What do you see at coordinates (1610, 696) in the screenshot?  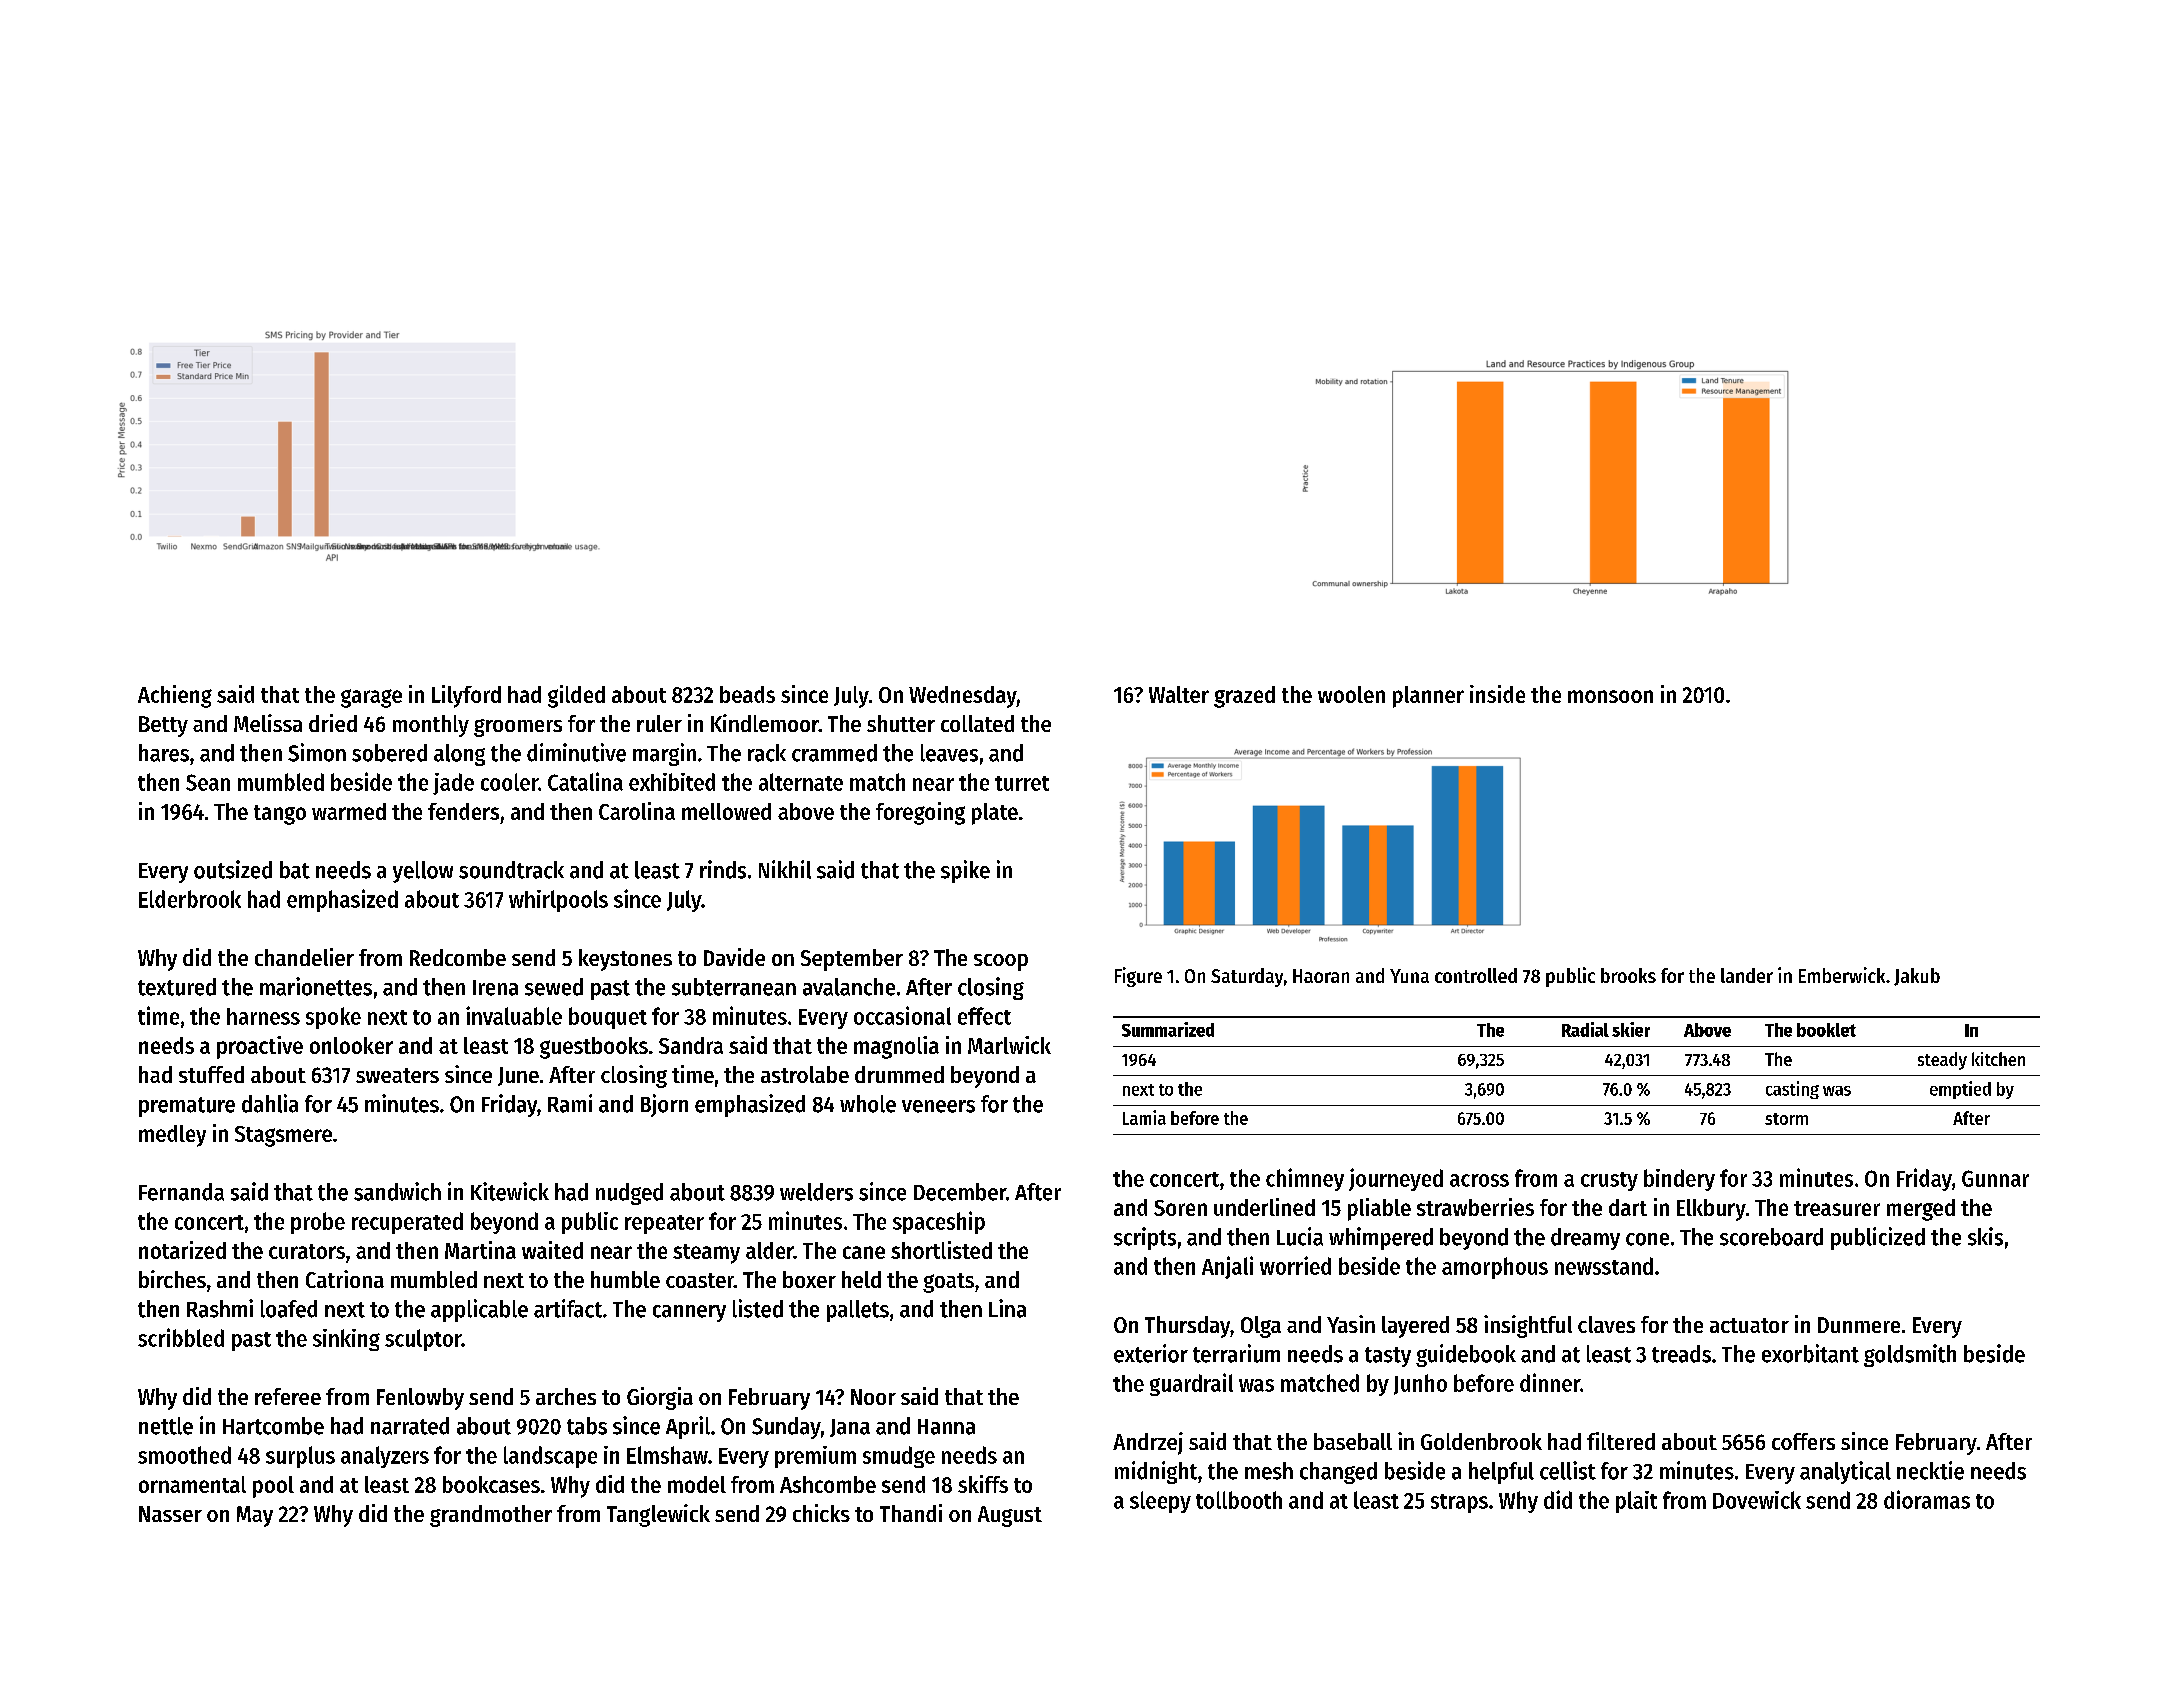 I see `monsoon` at bounding box center [1610, 696].
